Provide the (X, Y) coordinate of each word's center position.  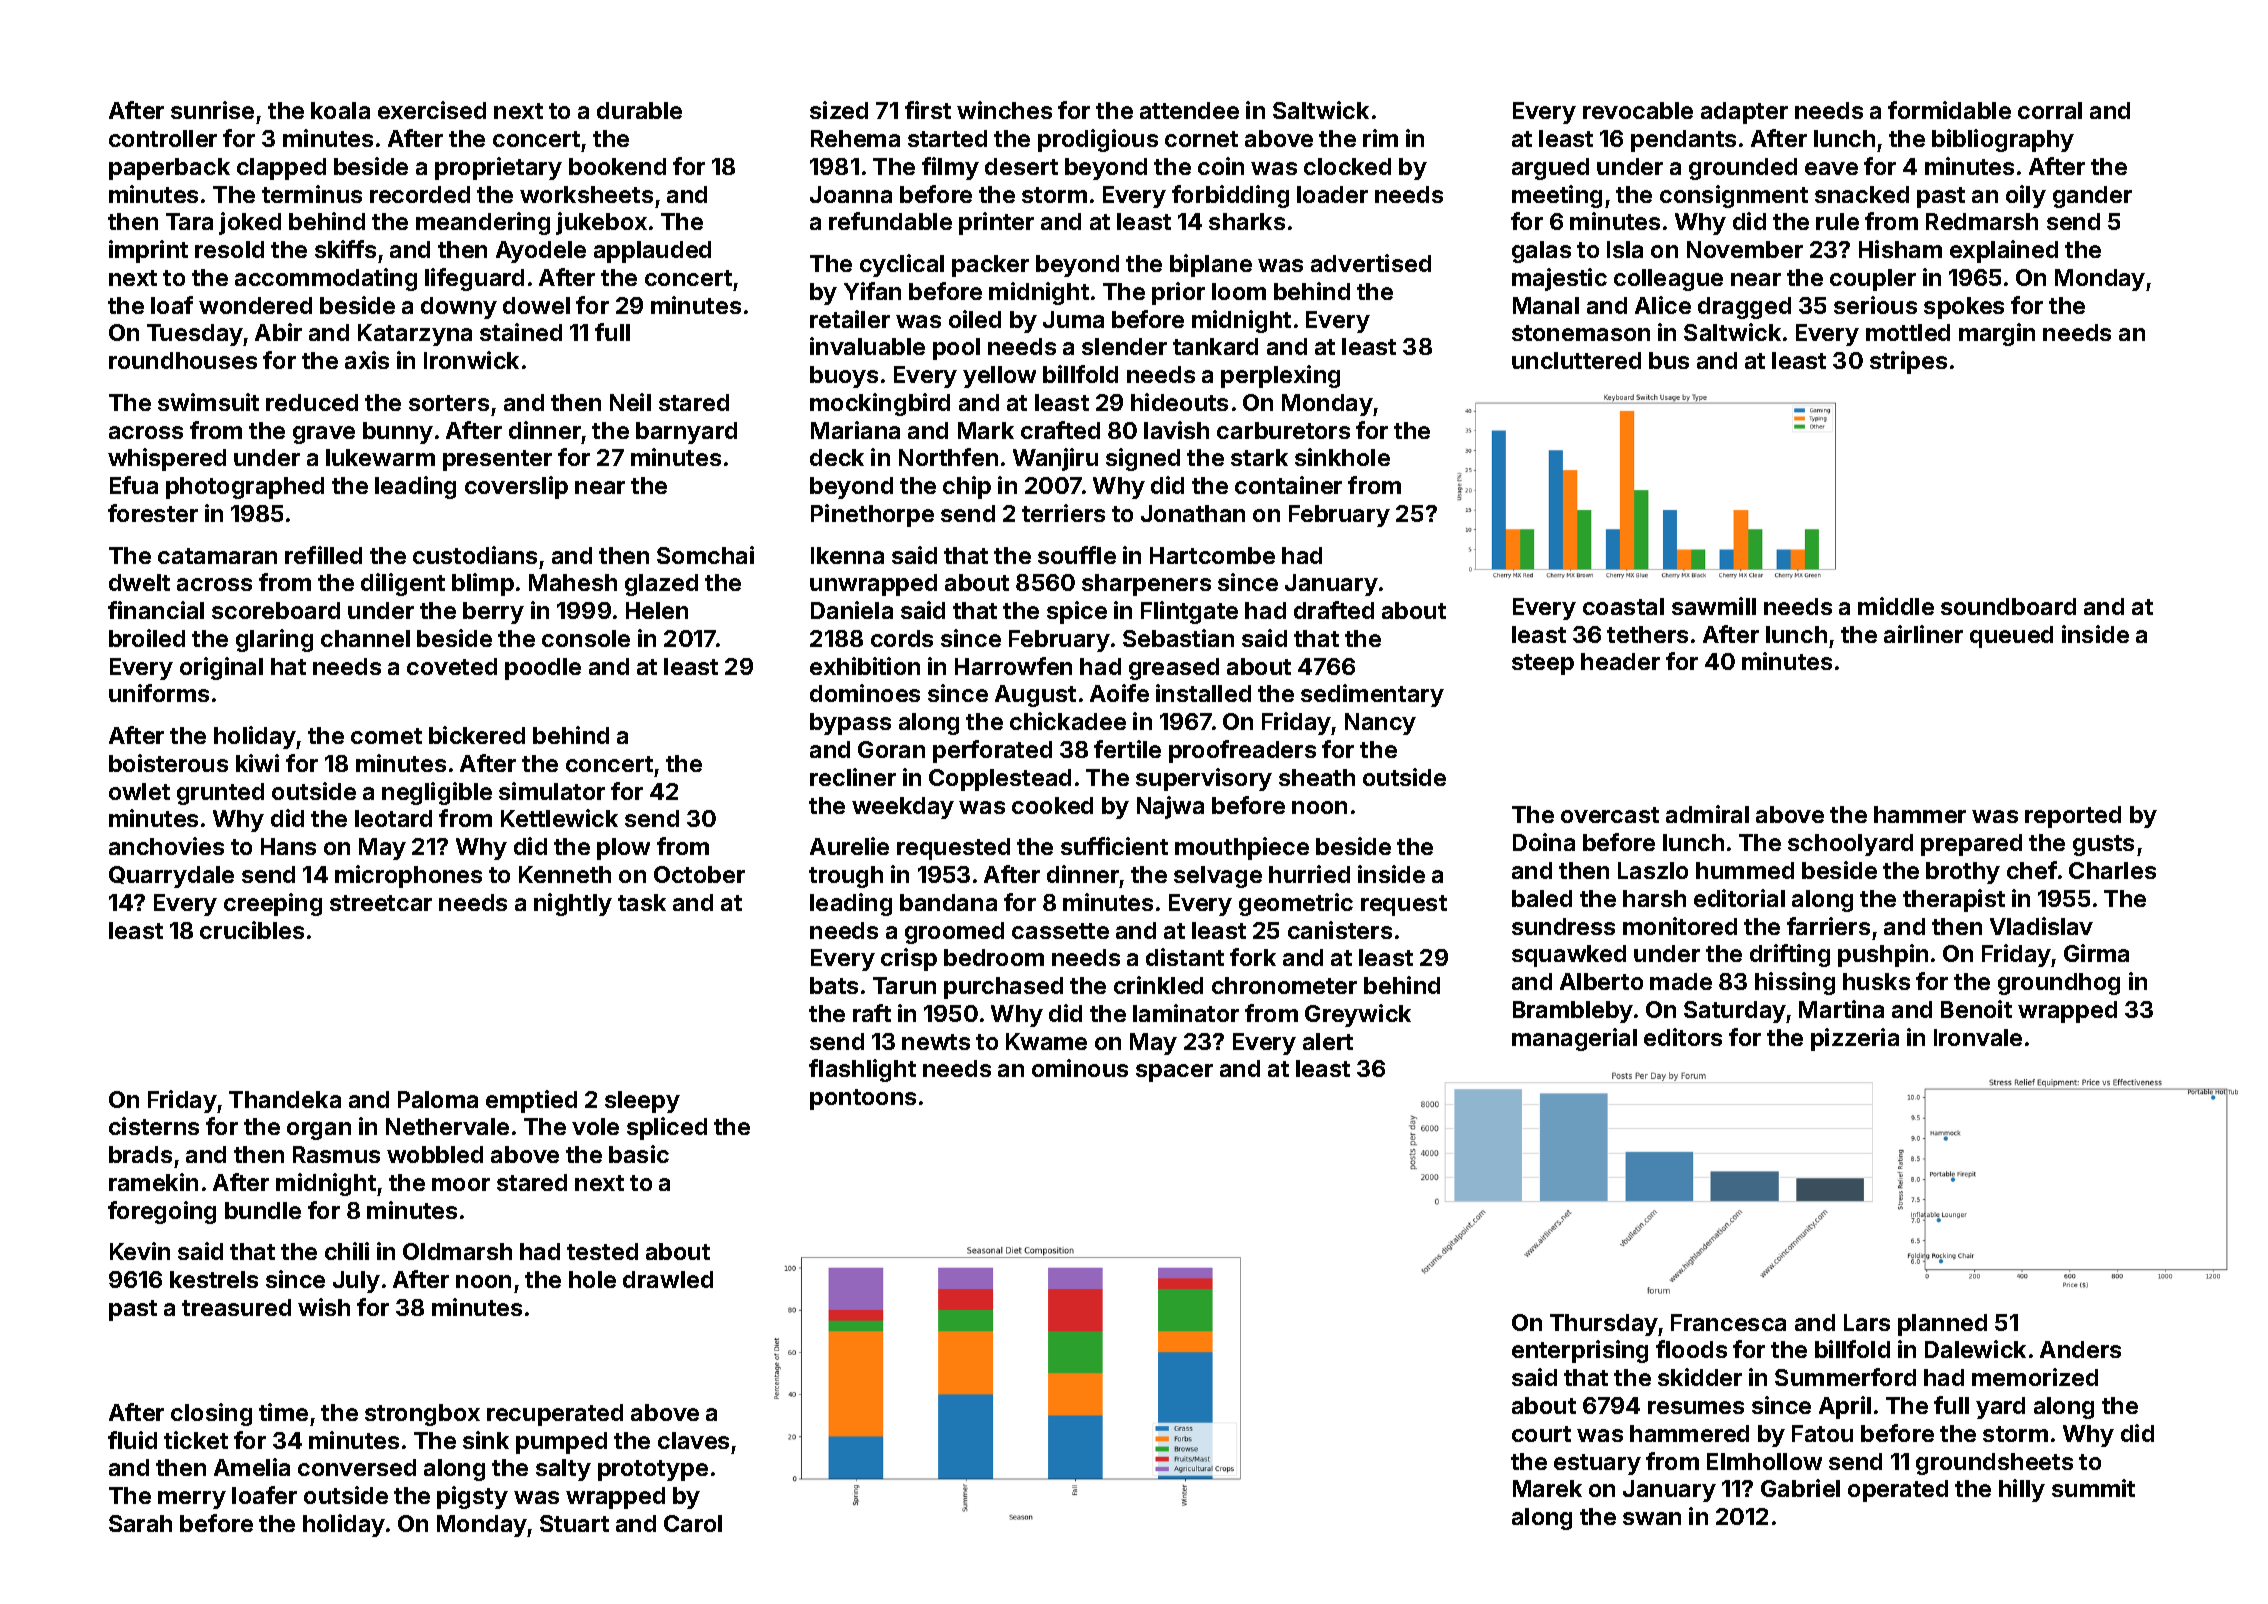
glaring (274, 640)
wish (324, 1307)
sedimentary (1372, 695)
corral (2050, 110)
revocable (1638, 110)
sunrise (212, 110)
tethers (1647, 634)
